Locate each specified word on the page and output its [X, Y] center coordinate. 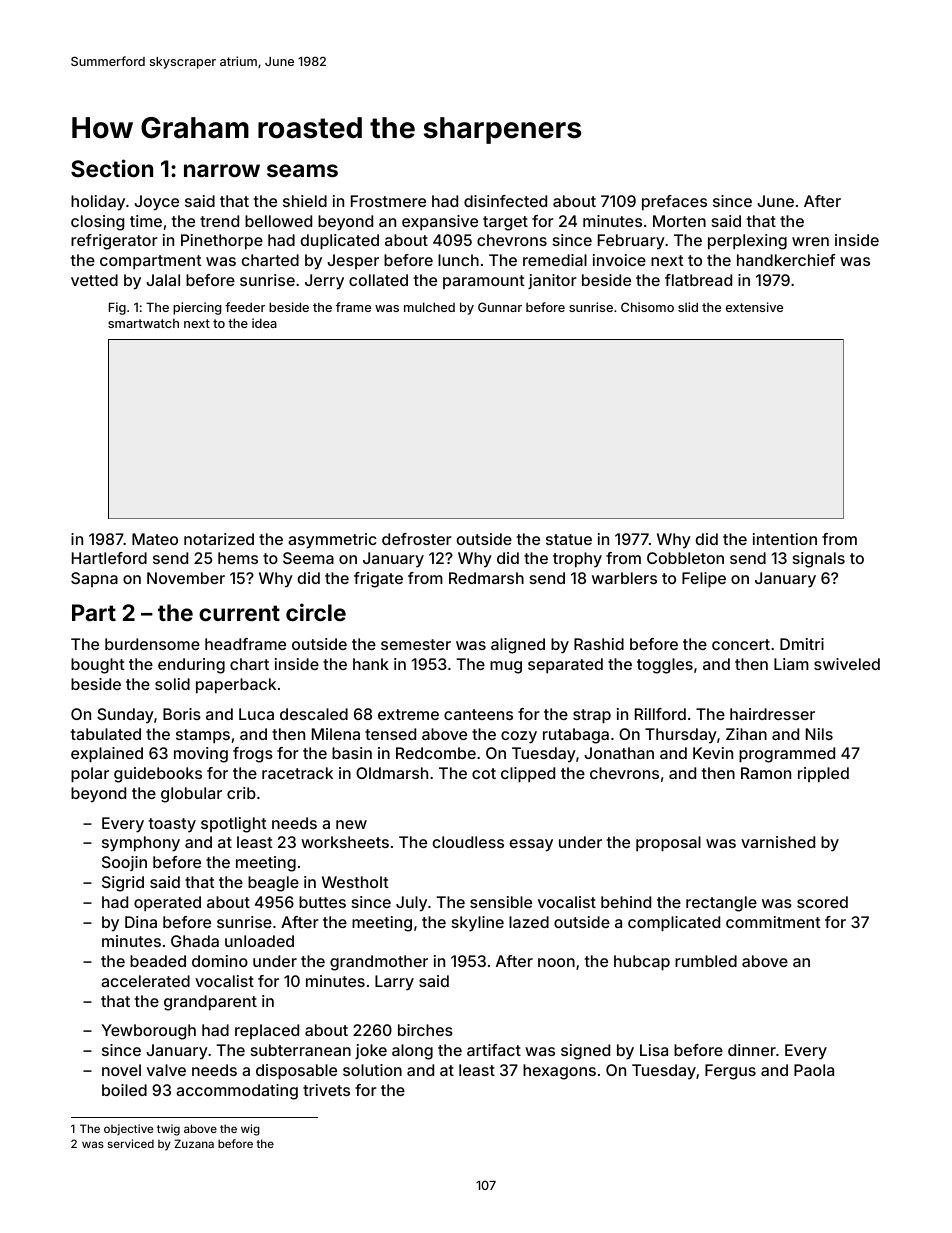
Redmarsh [486, 578]
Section [112, 168]
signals [819, 560]
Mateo [155, 539]
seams [302, 170]
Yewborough [148, 1032]
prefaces [674, 203]
